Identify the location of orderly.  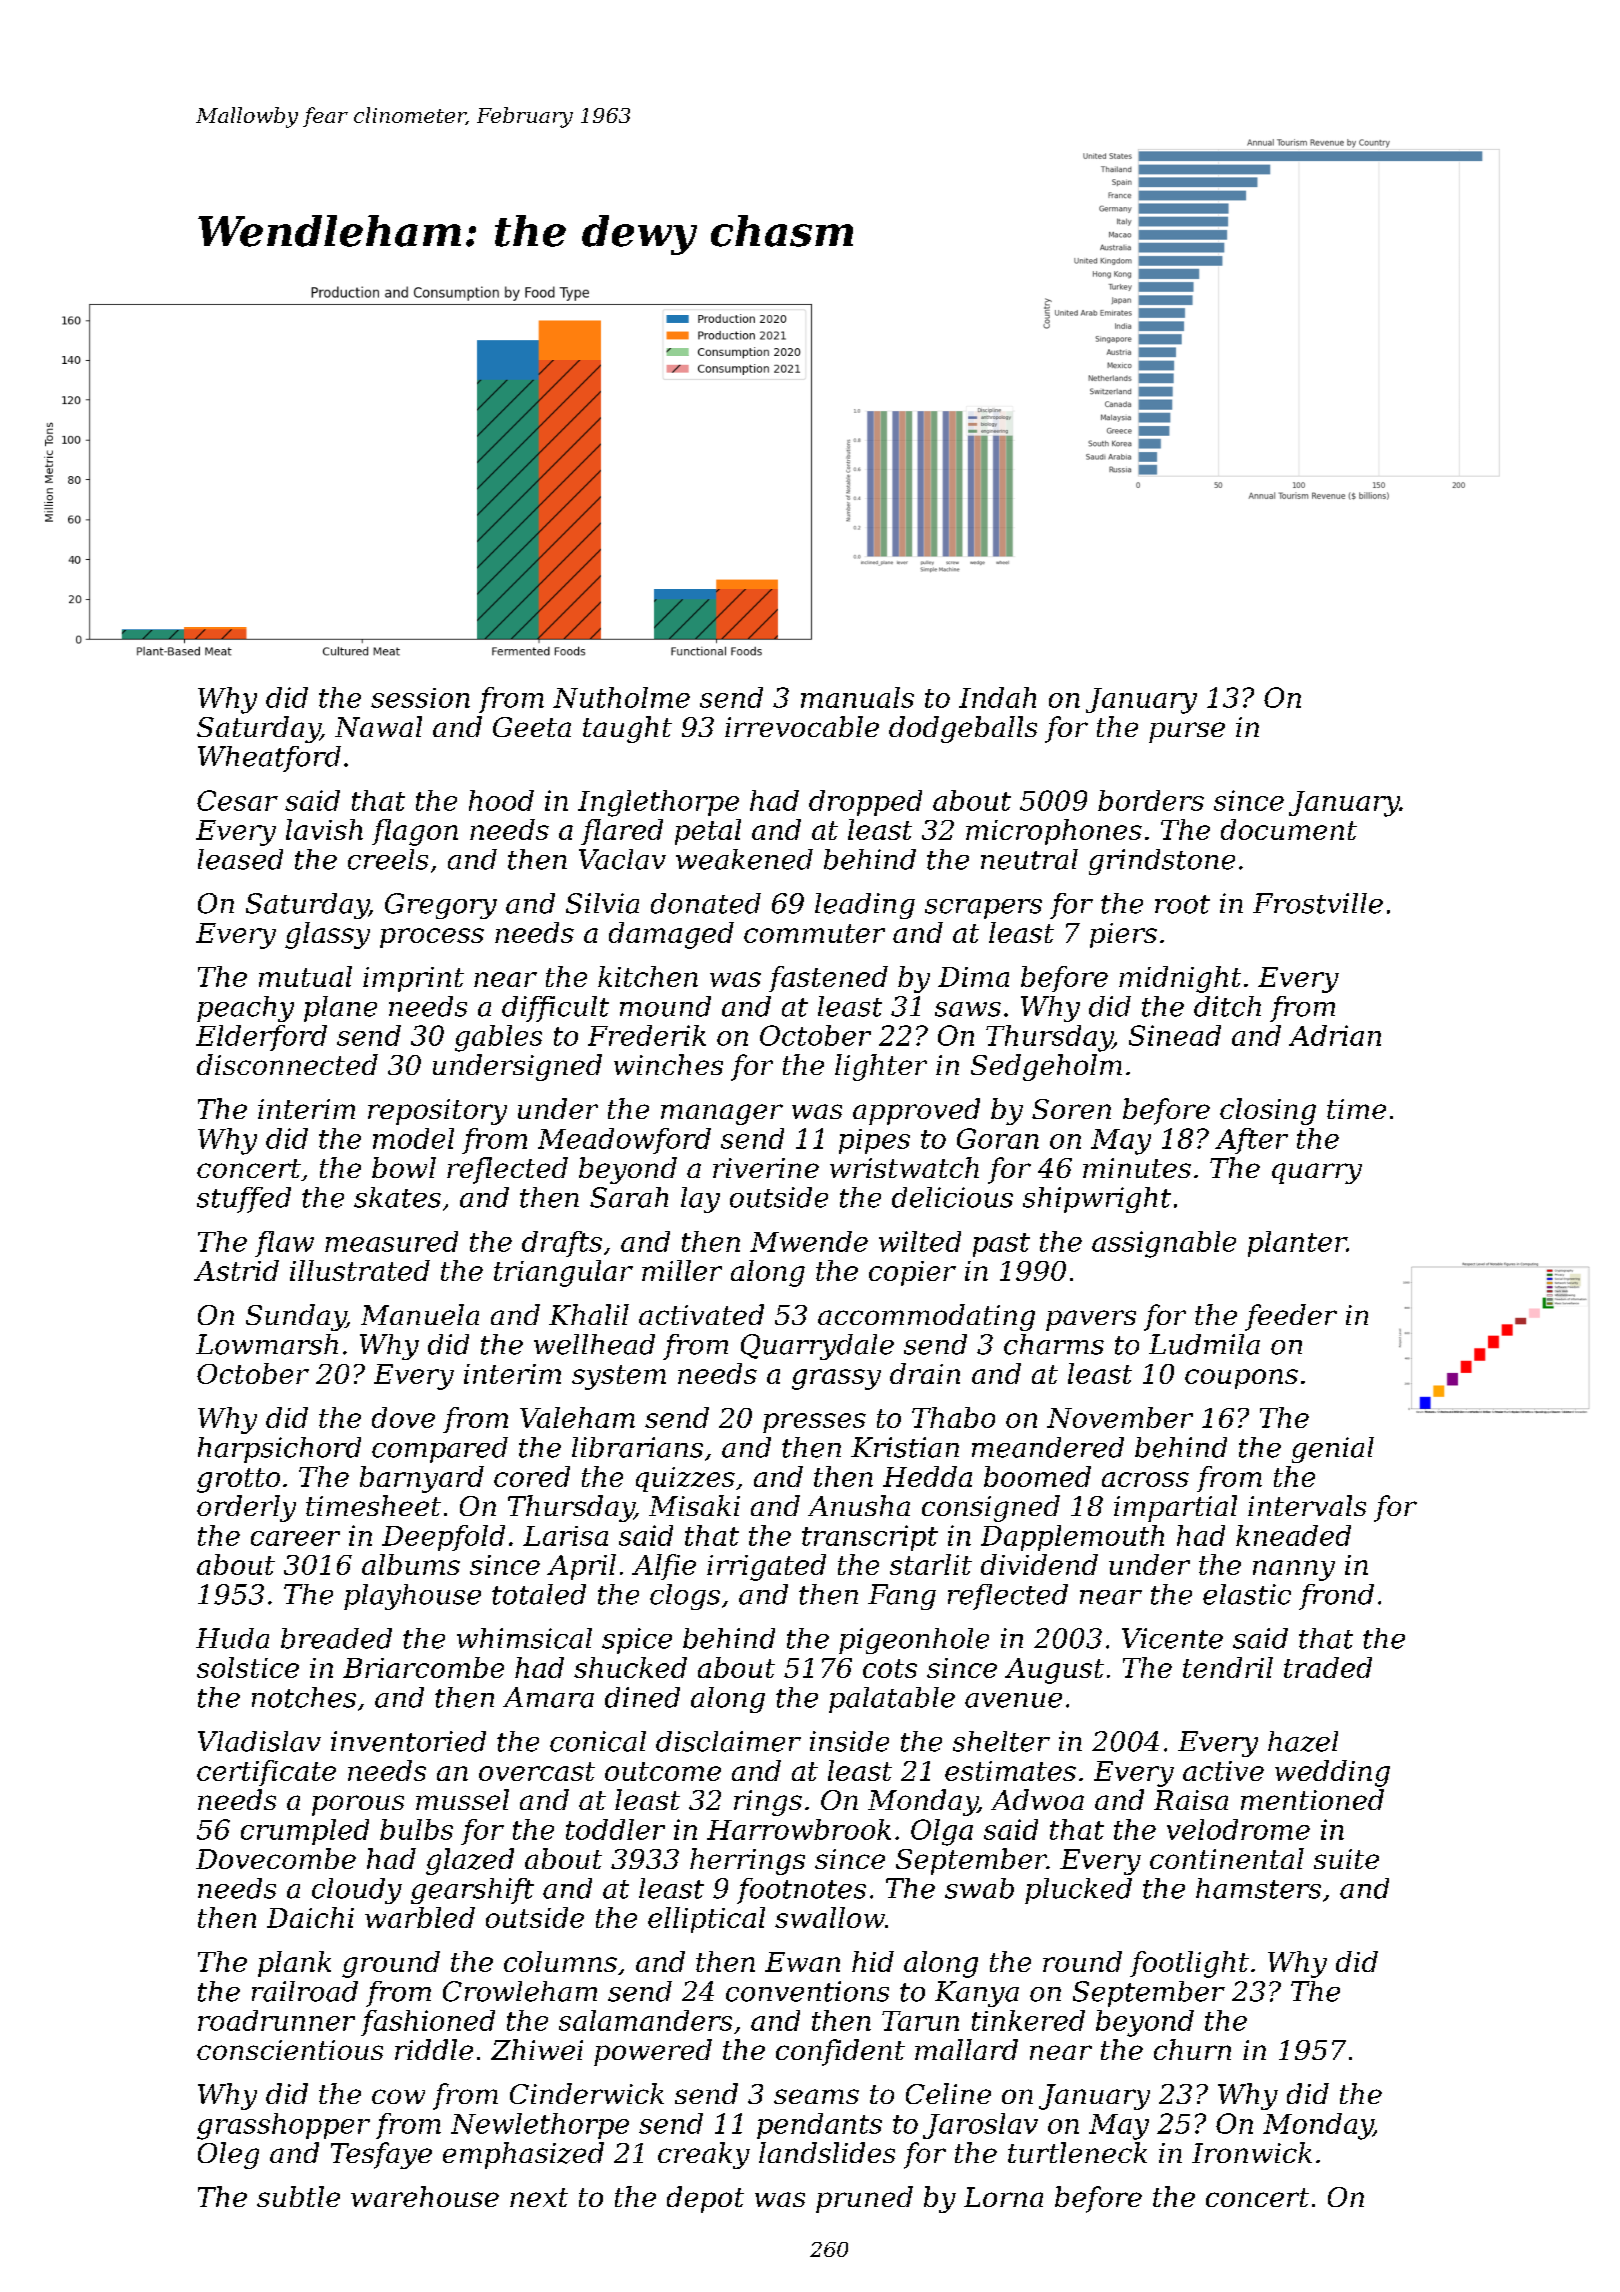
(246, 1508).
